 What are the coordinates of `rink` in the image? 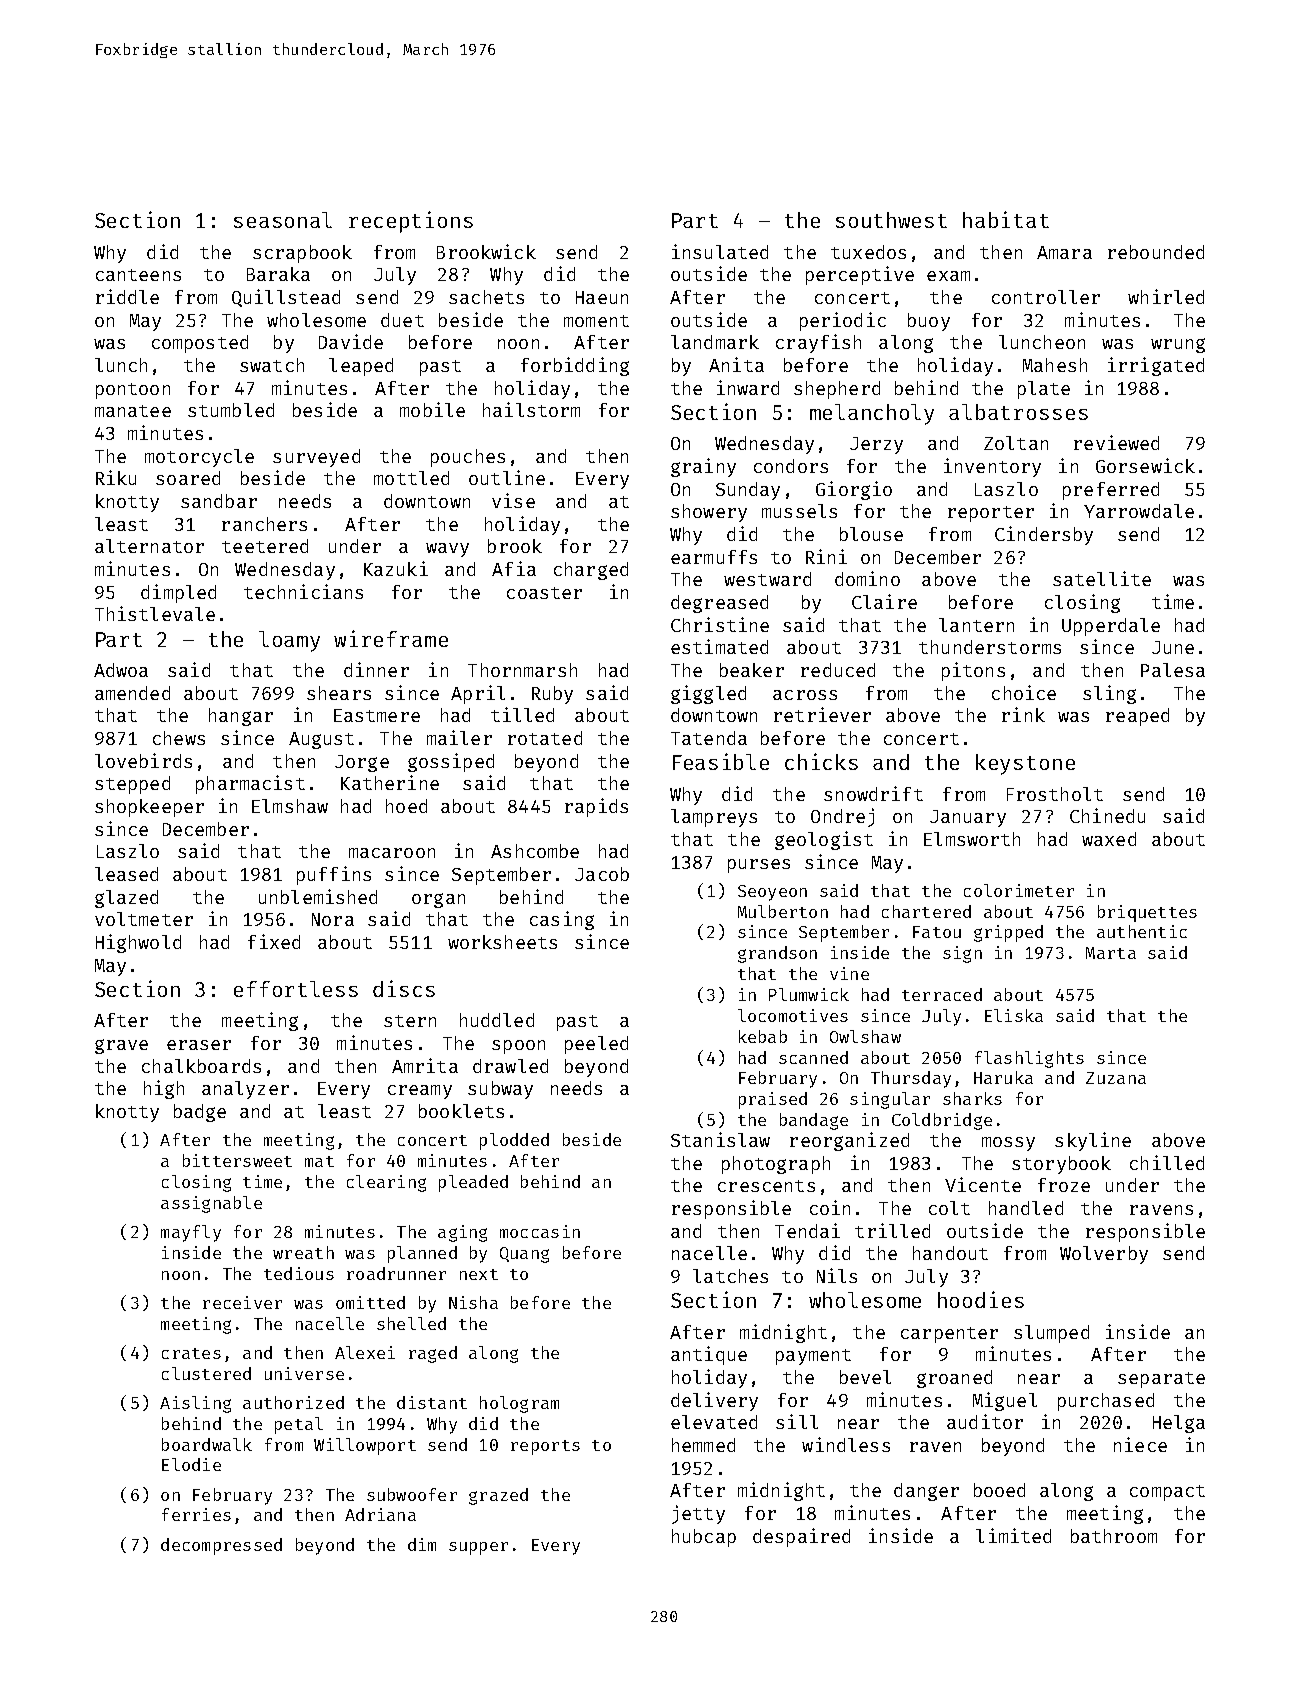 It's located at (1023, 714).
